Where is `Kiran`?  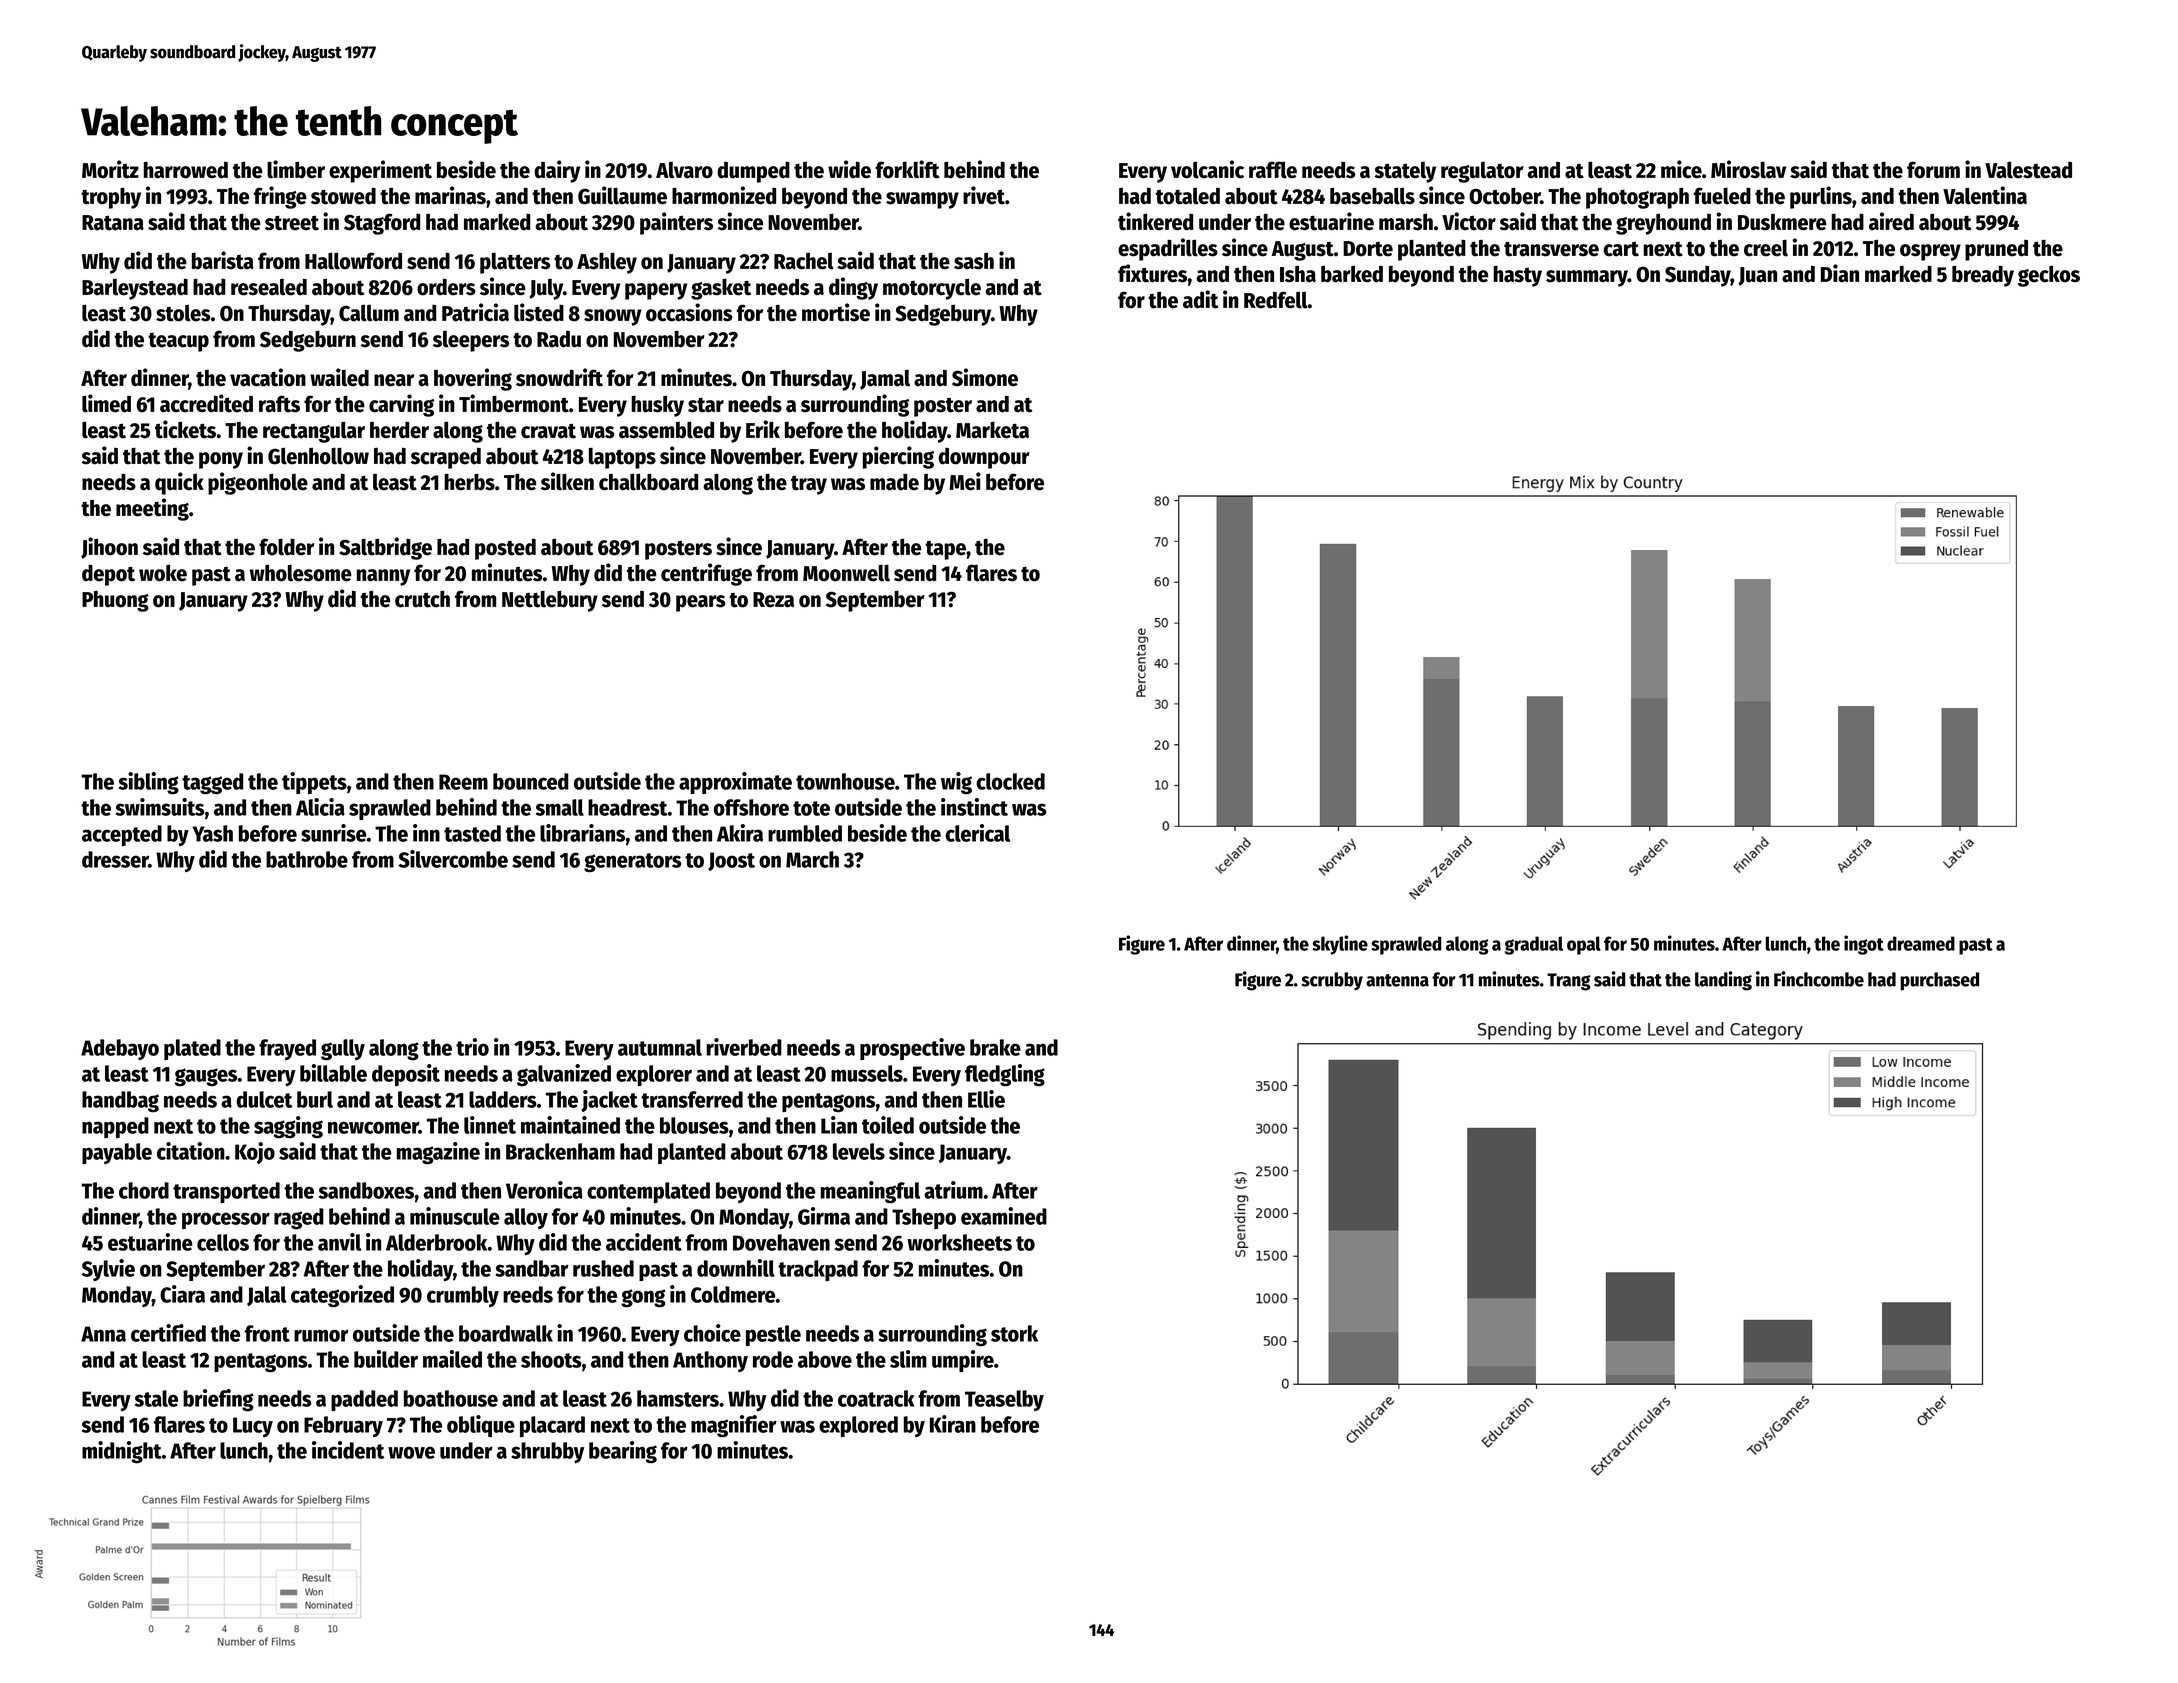
Kiran is located at coordinates (953, 1424).
